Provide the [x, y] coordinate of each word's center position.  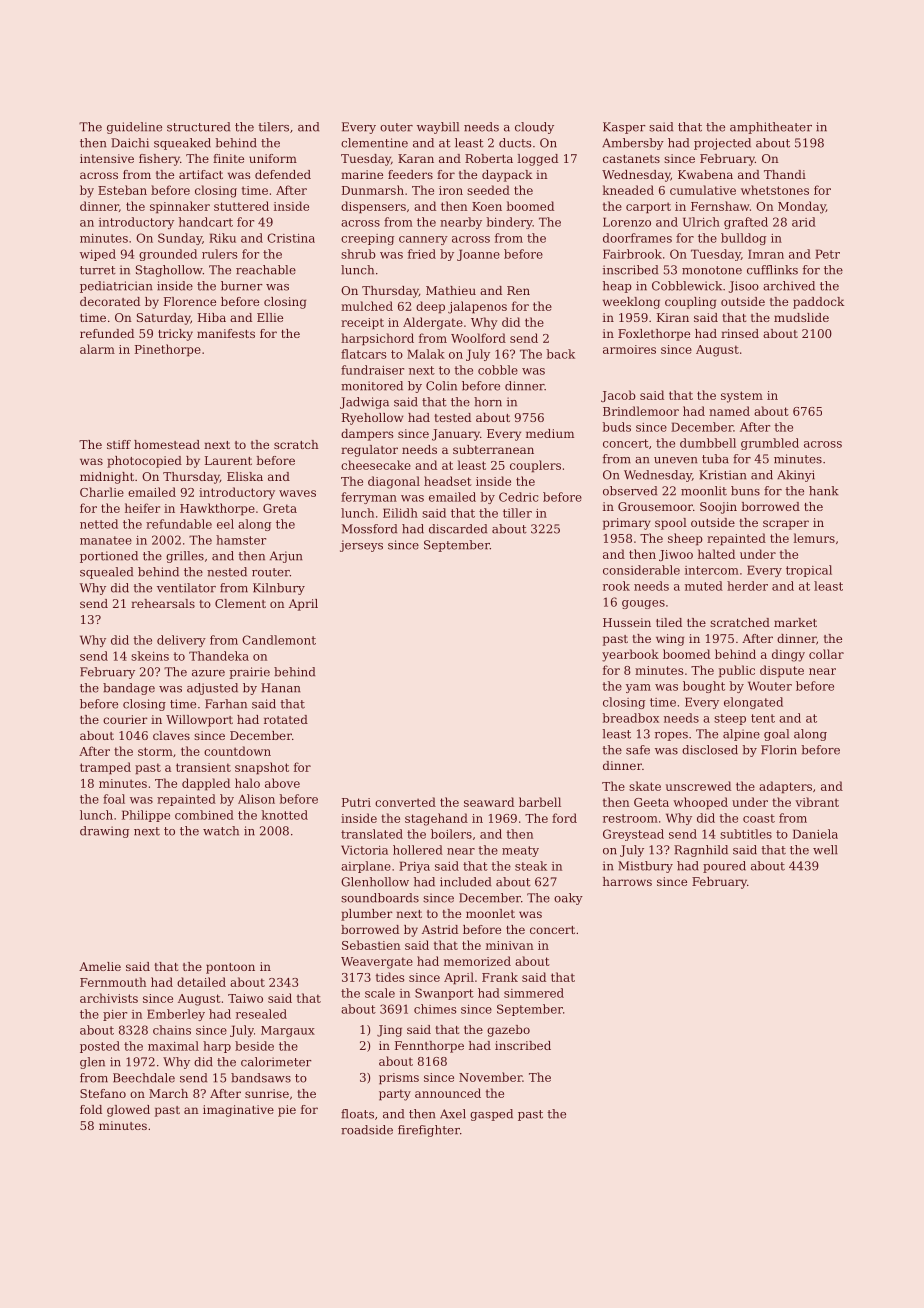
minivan [510, 945]
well [825, 850]
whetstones [775, 190]
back [560, 354]
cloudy [534, 128]
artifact [201, 174]
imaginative [238, 1111]
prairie [249, 673]
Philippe [146, 816]
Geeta [651, 802]
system [742, 397]
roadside [367, 1130]
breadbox [630, 718]
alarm [97, 349]
